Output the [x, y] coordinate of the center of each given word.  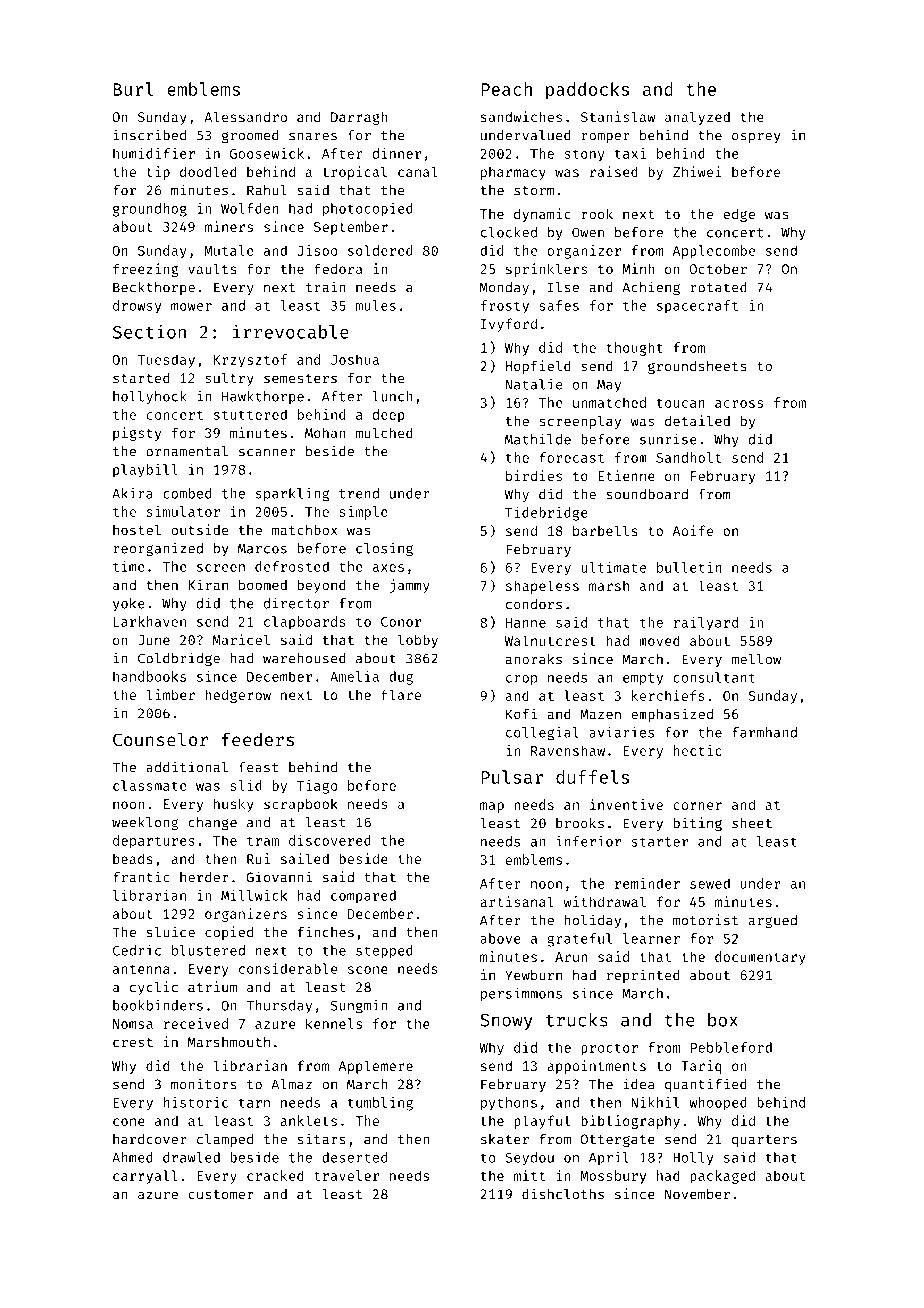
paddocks [587, 91]
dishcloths [563, 1194]
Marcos [262, 548]
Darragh [359, 118]
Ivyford [509, 325]
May [609, 386]
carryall [145, 1177]
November [697, 1194]
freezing [145, 270]
